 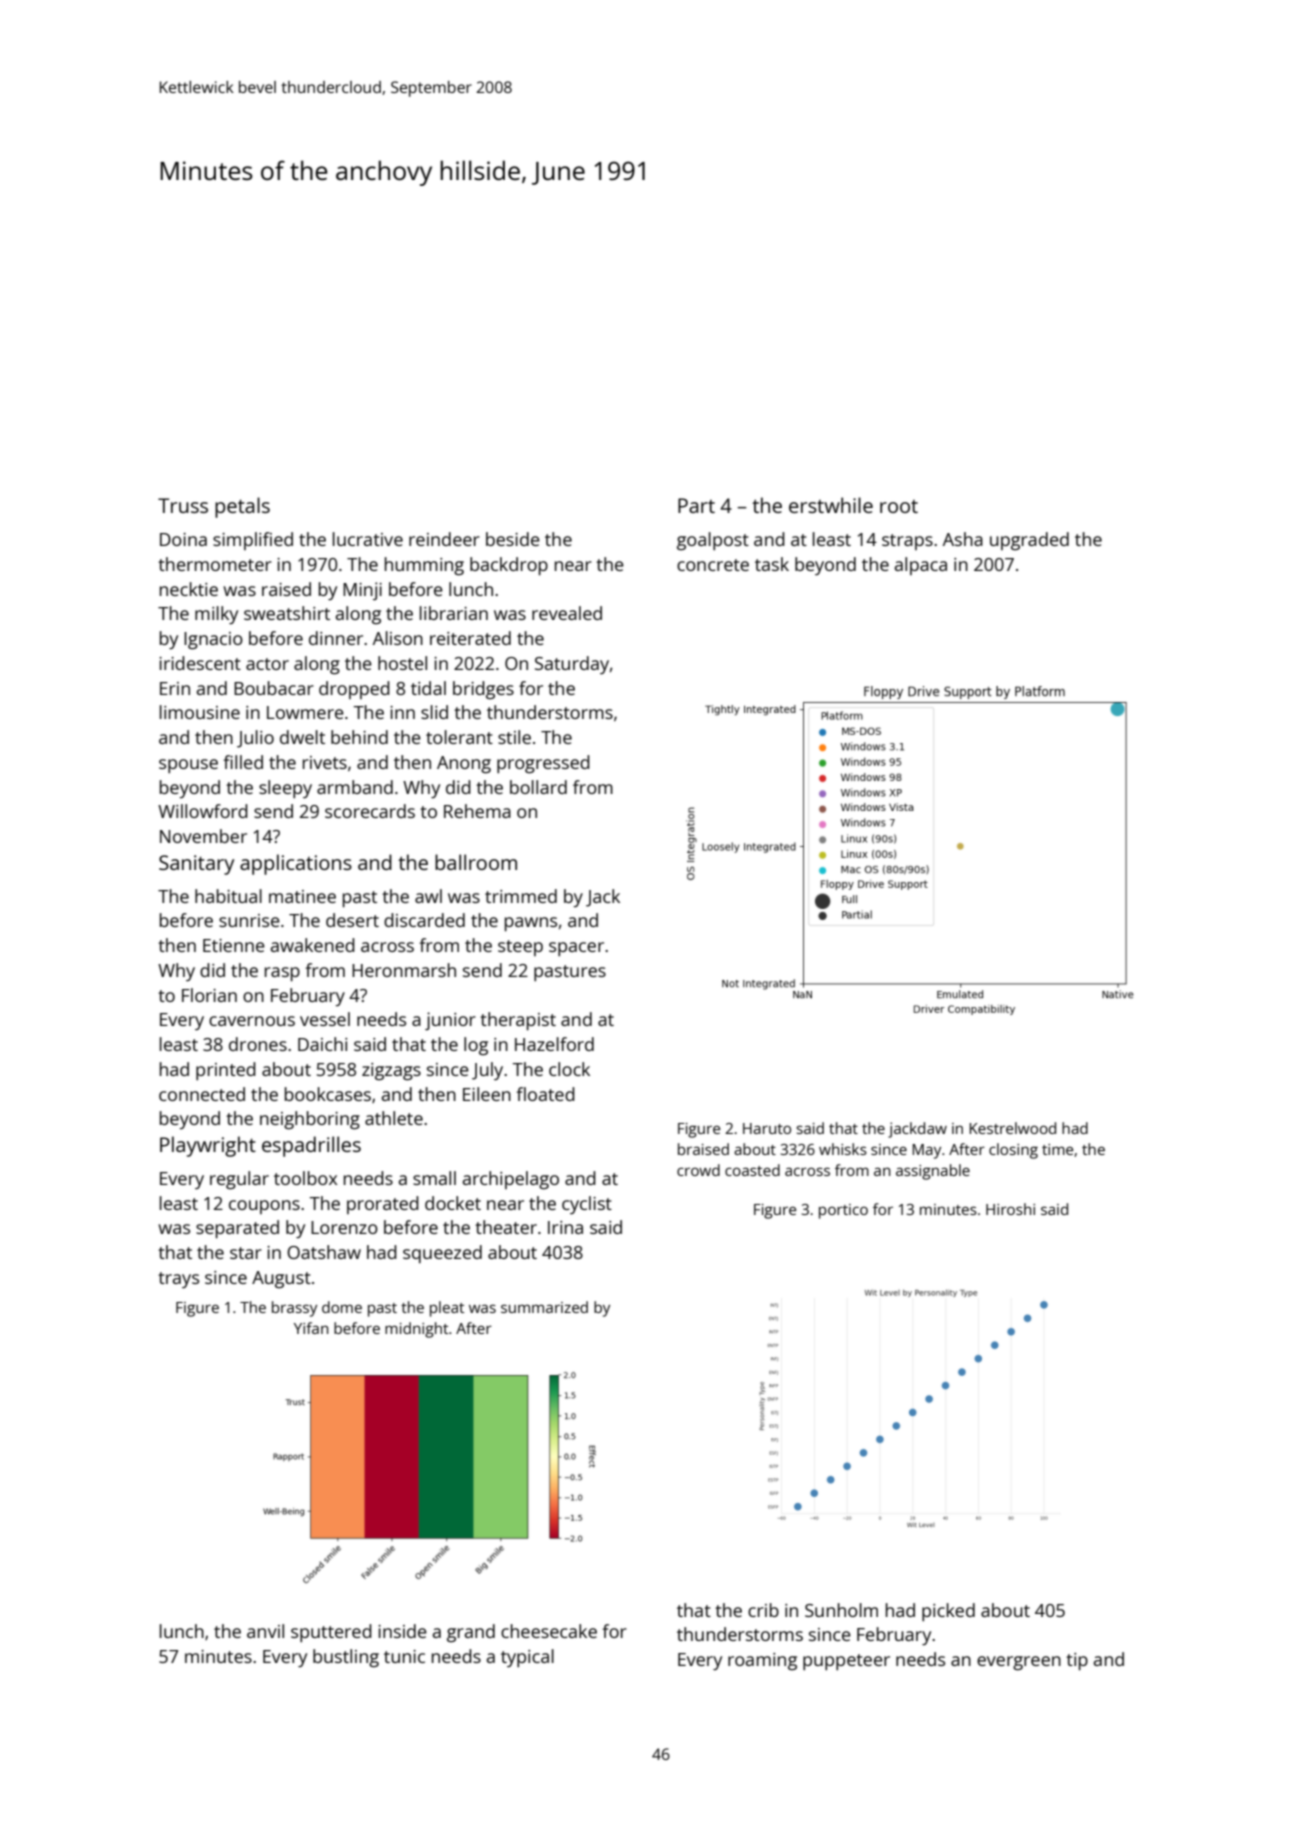 I want to click on spouse, so click(x=188, y=766).
